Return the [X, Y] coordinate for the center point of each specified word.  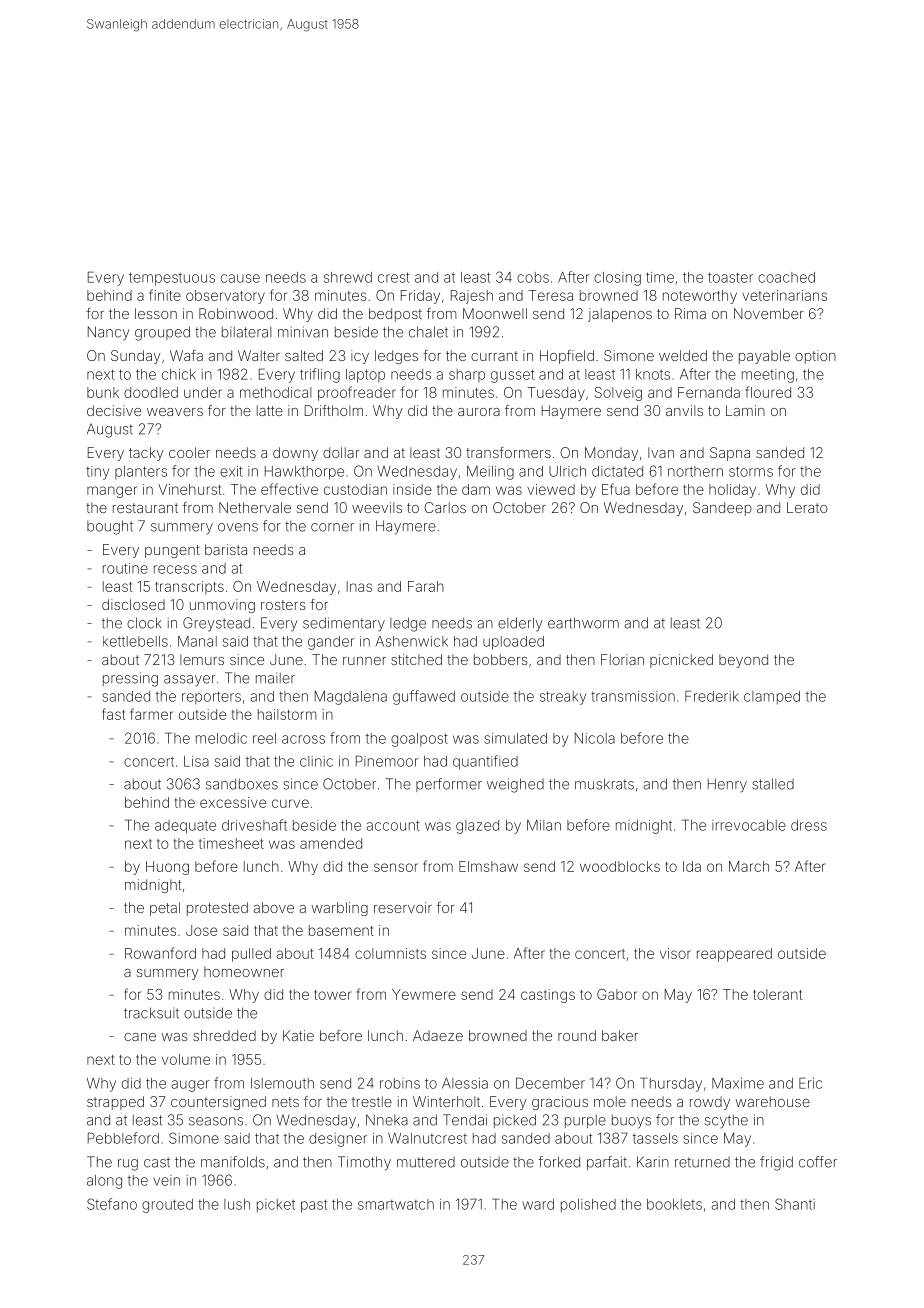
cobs [533, 277]
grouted [167, 1206]
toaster [730, 277]
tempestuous [172, 279]
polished [588, 1206]
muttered [426, 1162]
